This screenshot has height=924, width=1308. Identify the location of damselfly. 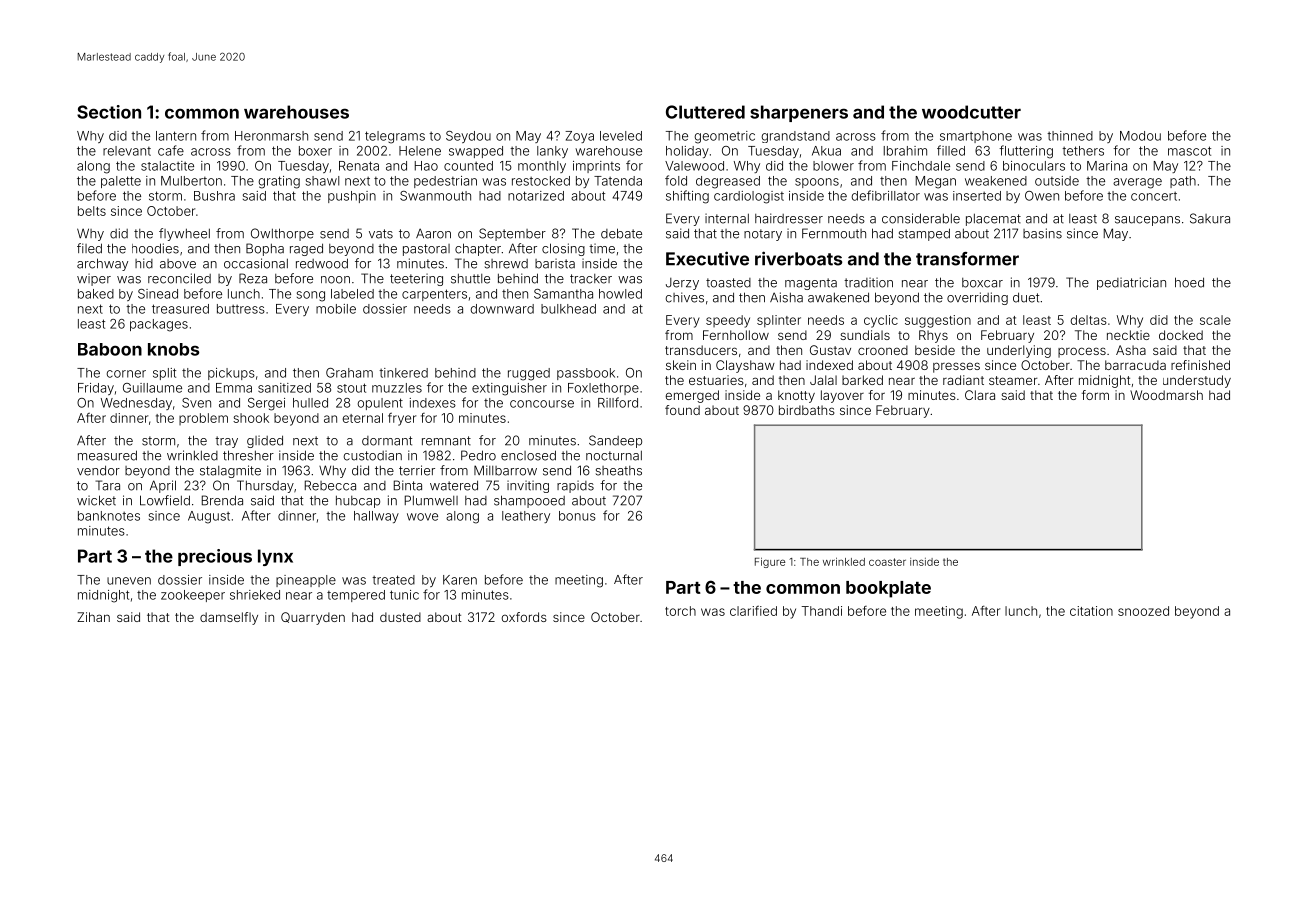
(229, 618).
